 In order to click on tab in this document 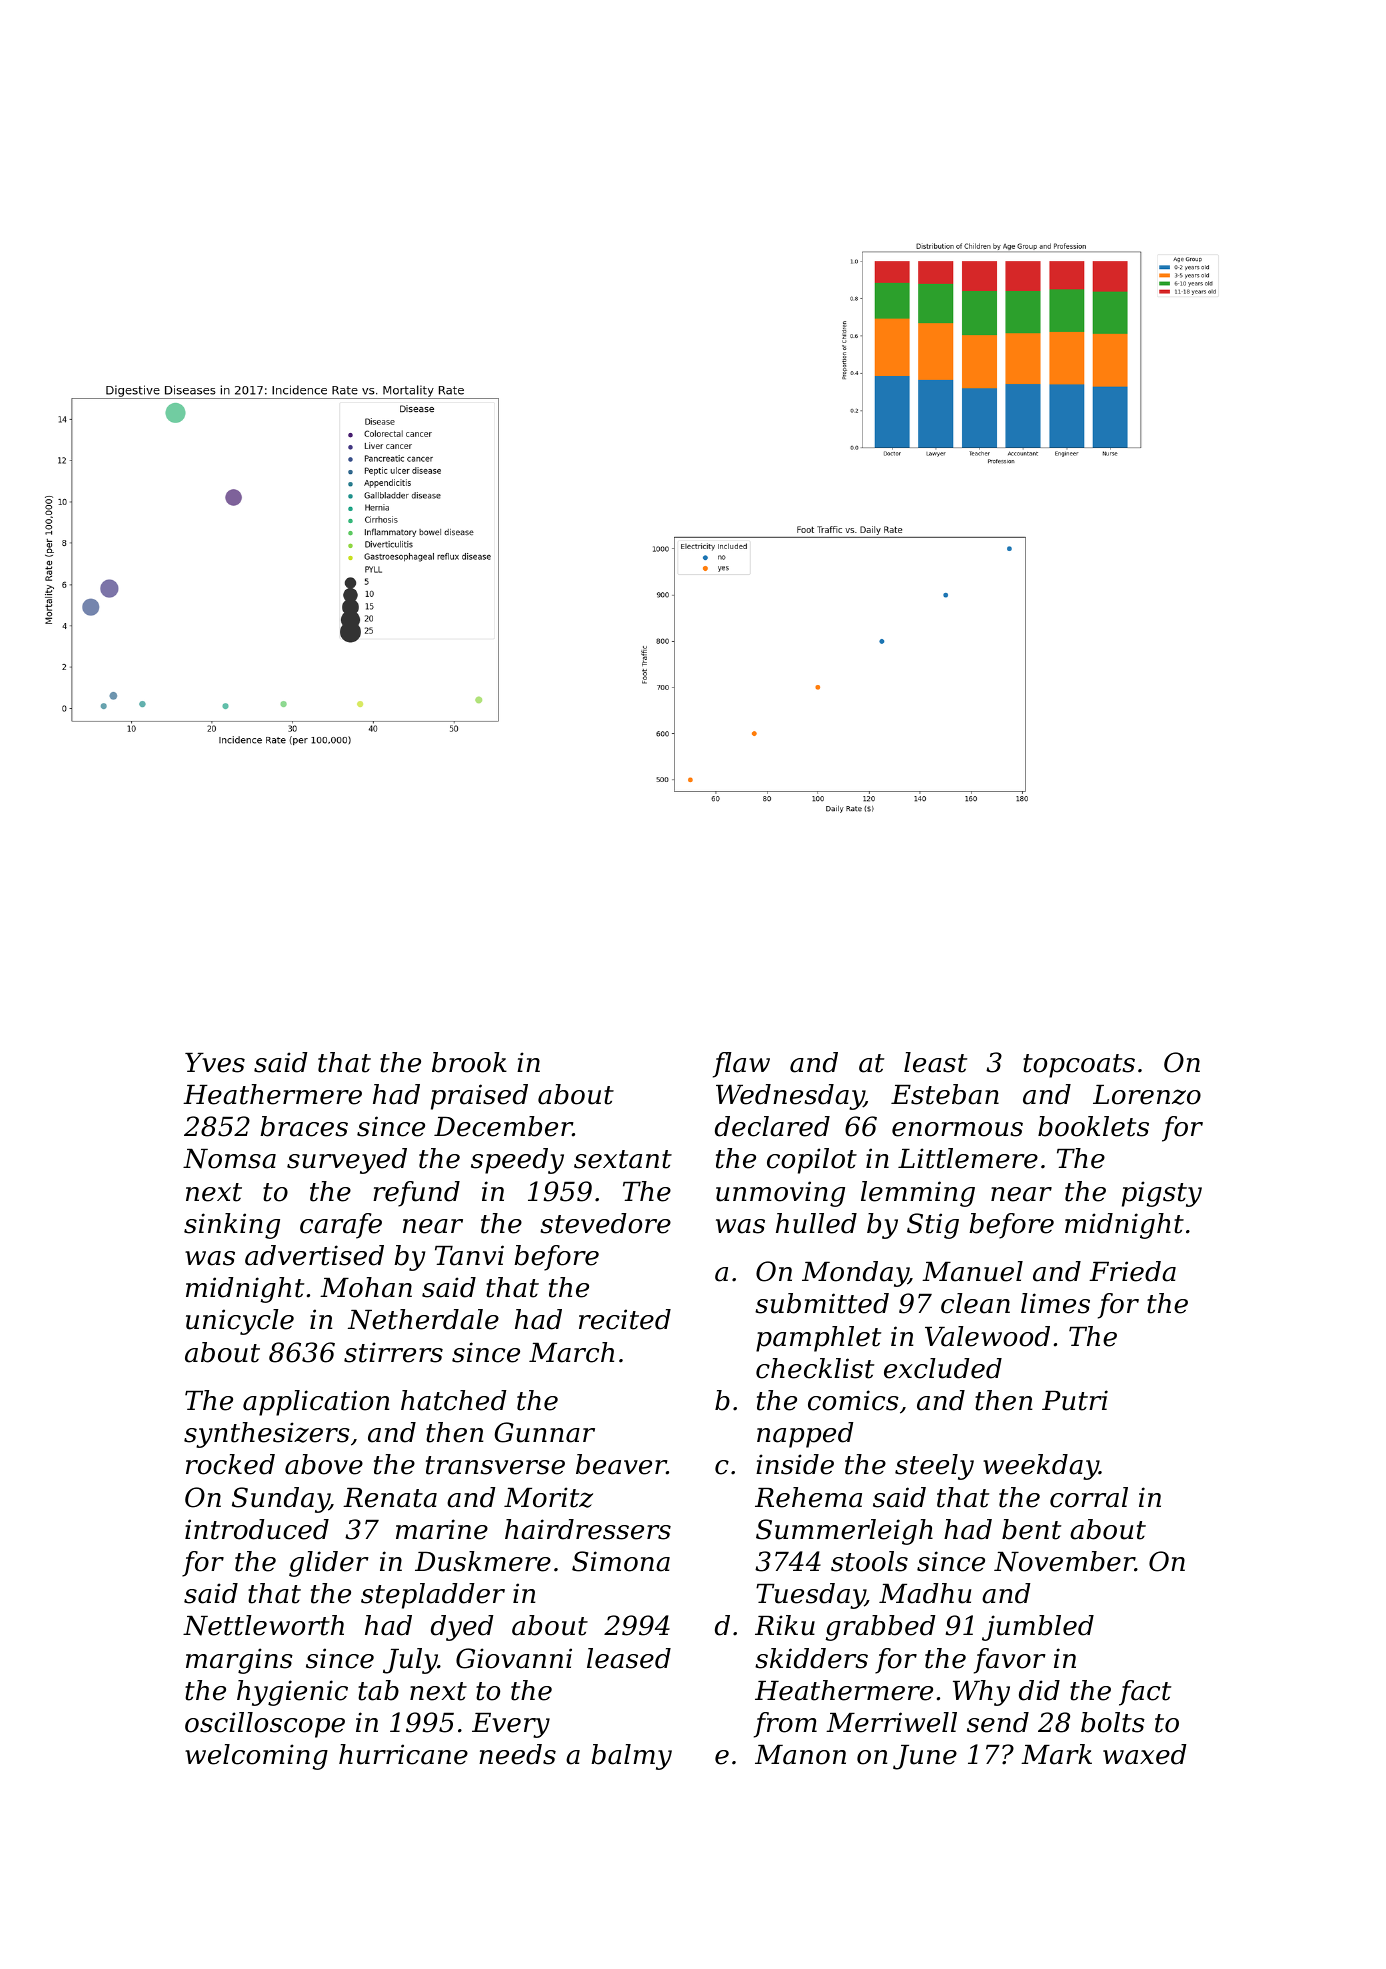, I will do `click(378, 1690)`.
